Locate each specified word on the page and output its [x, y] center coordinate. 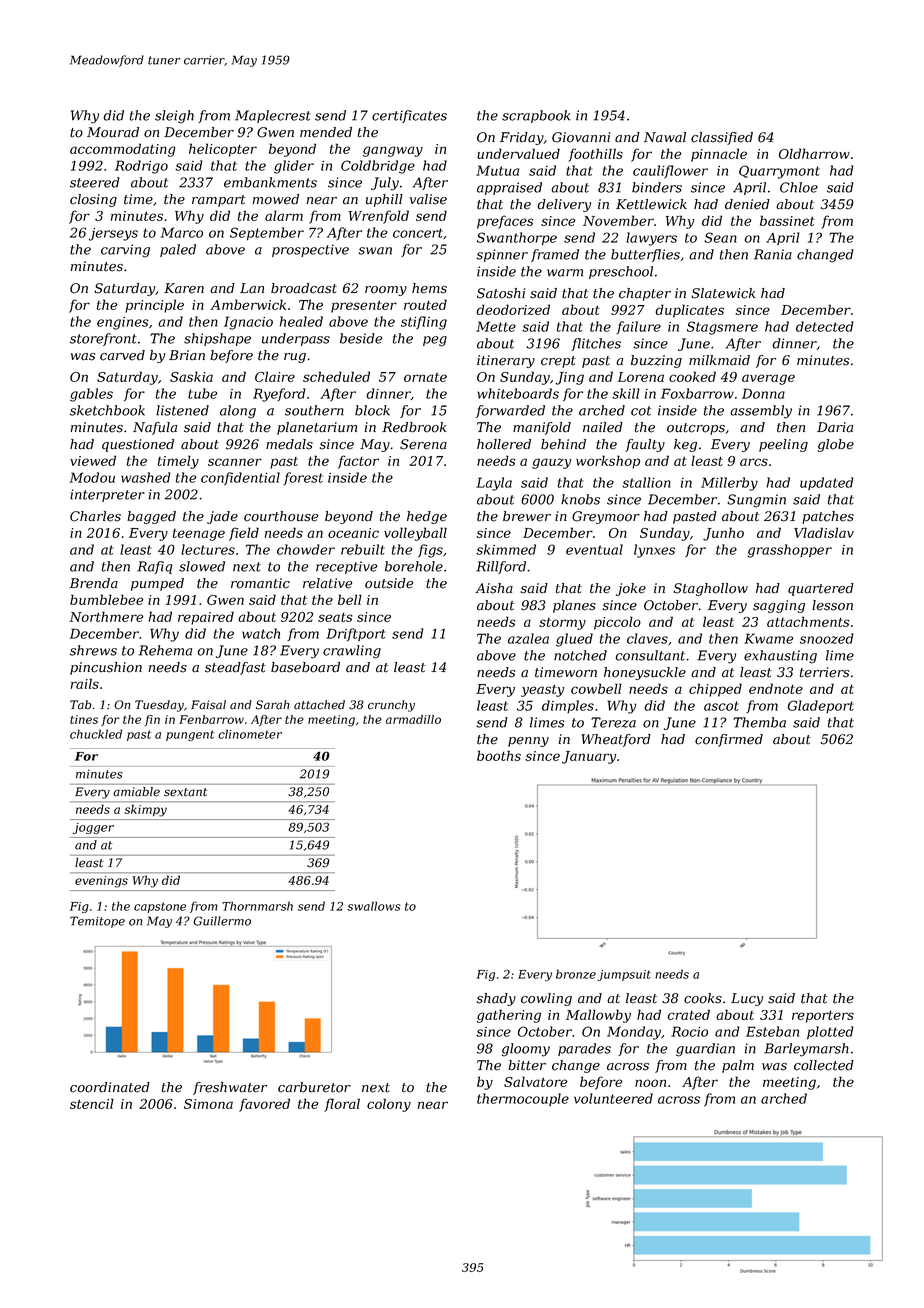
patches [828, 517]
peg [435, 341]
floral [342, 1105]
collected [824, 1065]
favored [264, 1105]
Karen [184, 288]
